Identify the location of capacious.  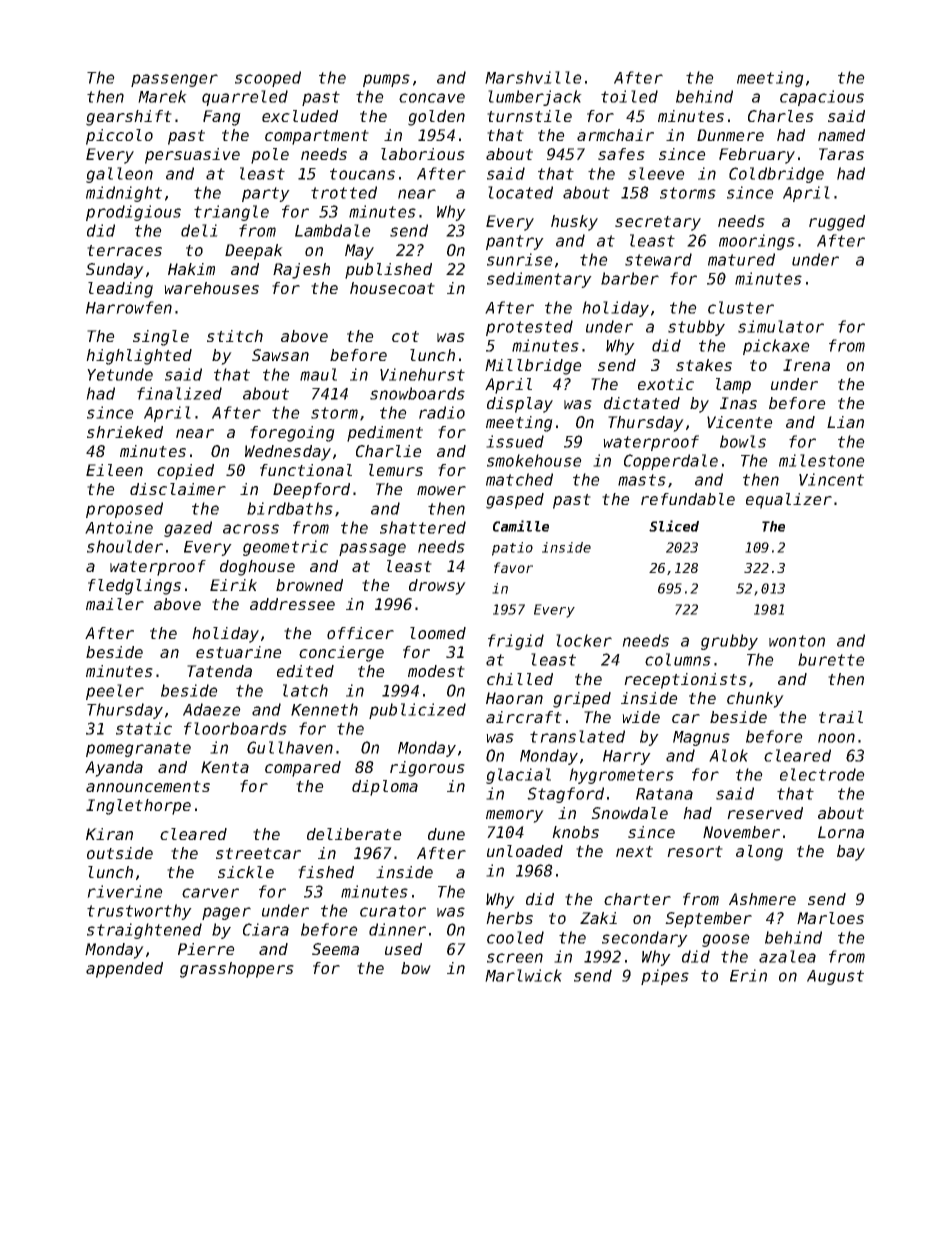
(822, 98).
